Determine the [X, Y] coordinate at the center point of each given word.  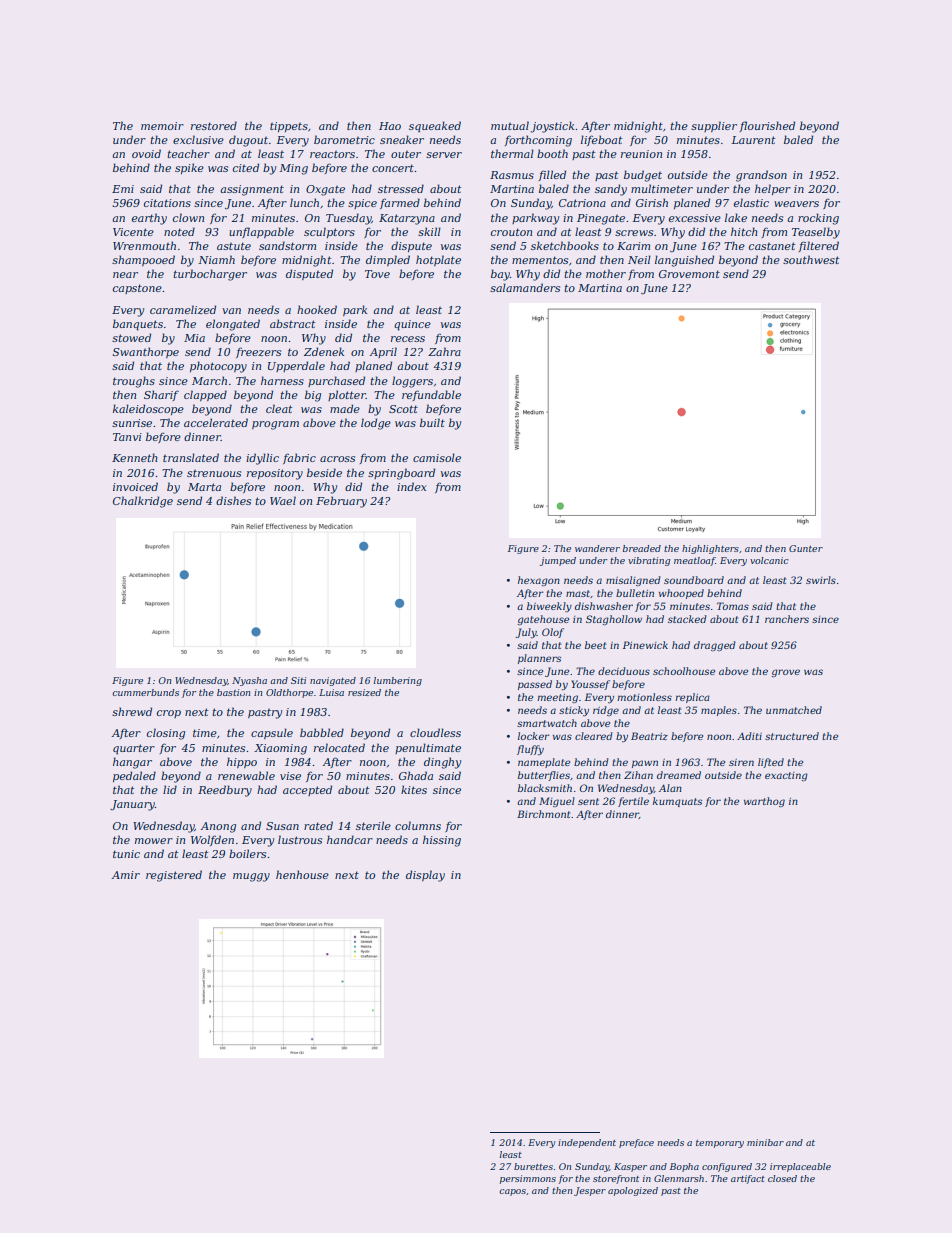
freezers [258, 352]
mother [606, 273]
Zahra [444, 351]
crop [169, 714]
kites [414, 789]
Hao [390, 126]
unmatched [794, 710]
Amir [126, 875]
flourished [767, 126]
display [425, 876]
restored [214, 125]
